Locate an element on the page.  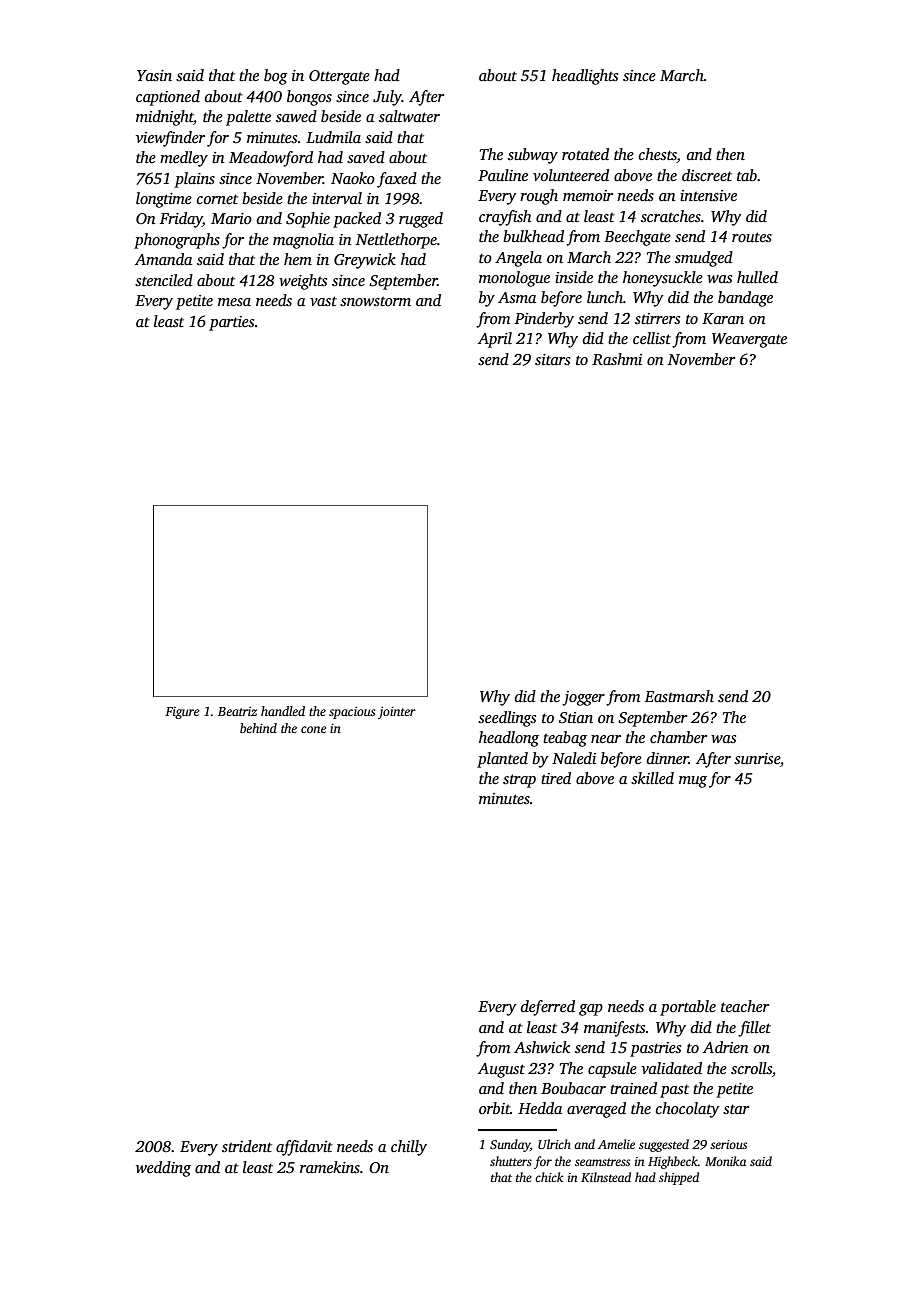
Rashmi is located at coordinates (617, 359).
